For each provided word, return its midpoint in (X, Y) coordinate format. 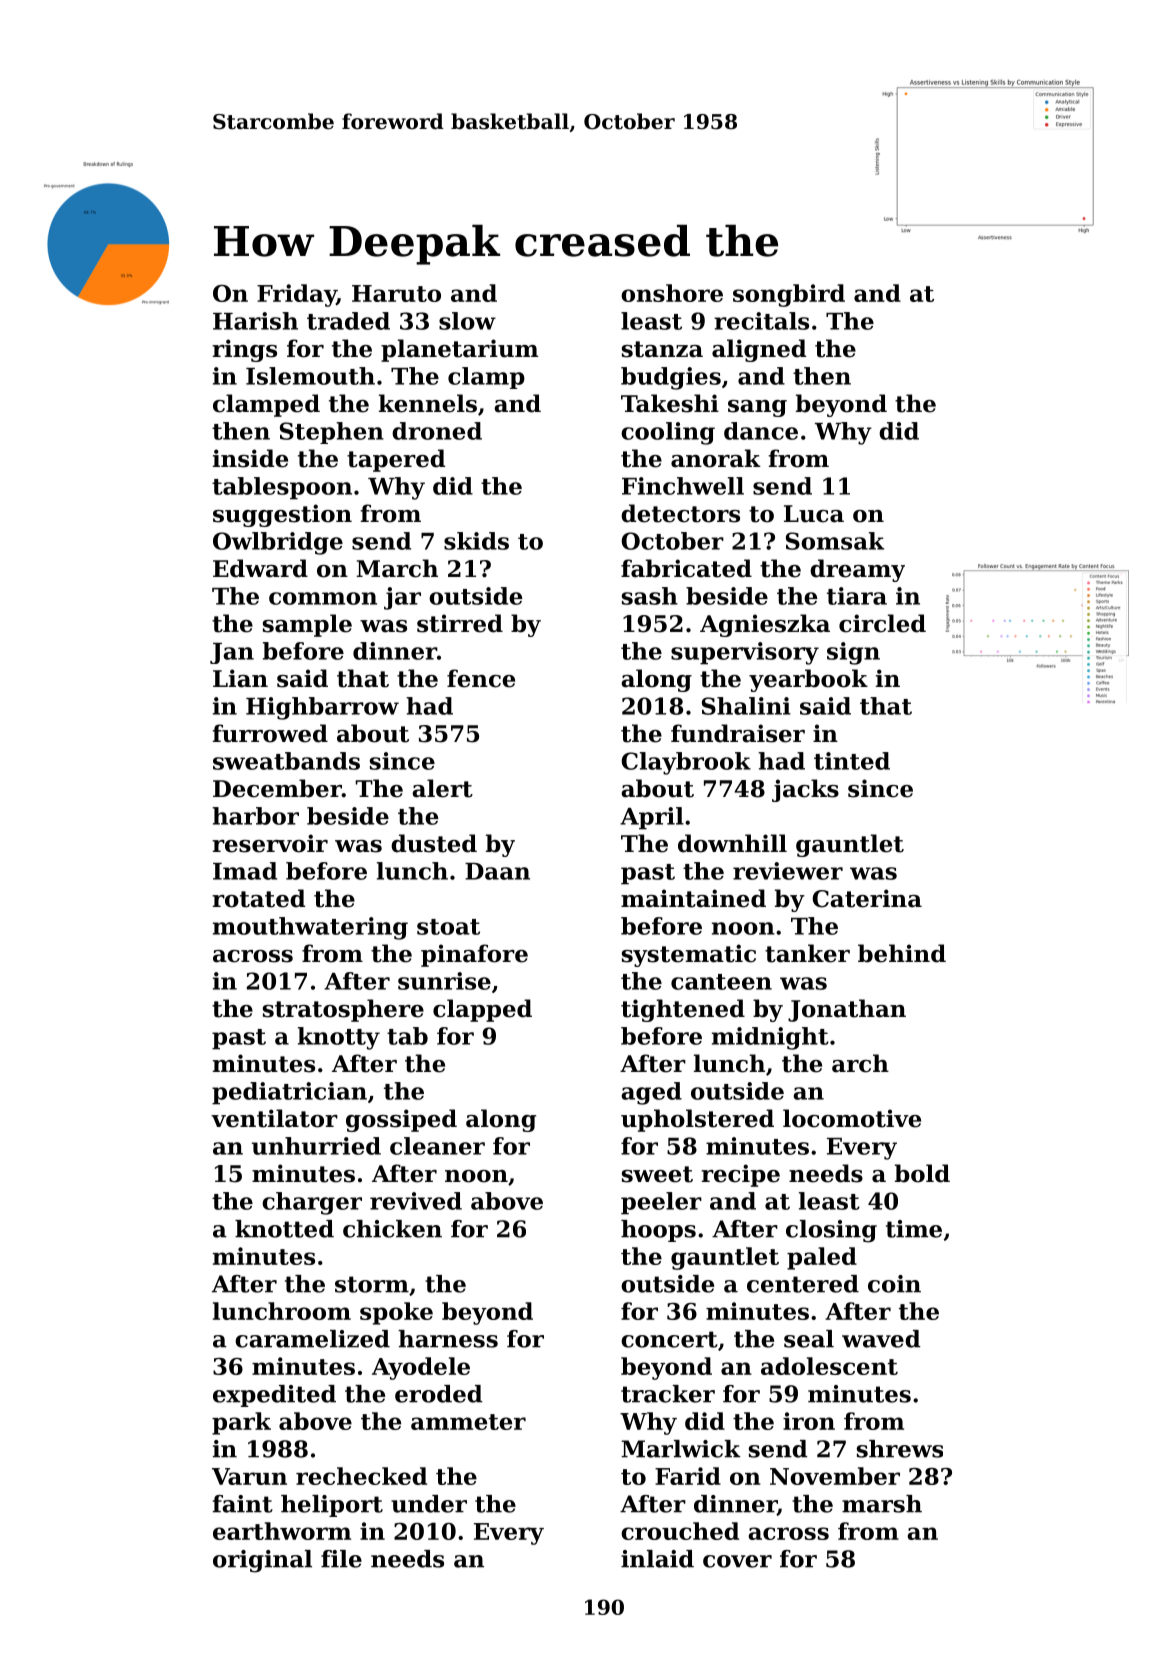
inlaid (657, 1559)
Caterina (867, 898)
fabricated (686, 568)
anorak (716, 458)
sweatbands (286, 761)
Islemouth (310, 376)
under (429, 1504)
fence (481, 678)
